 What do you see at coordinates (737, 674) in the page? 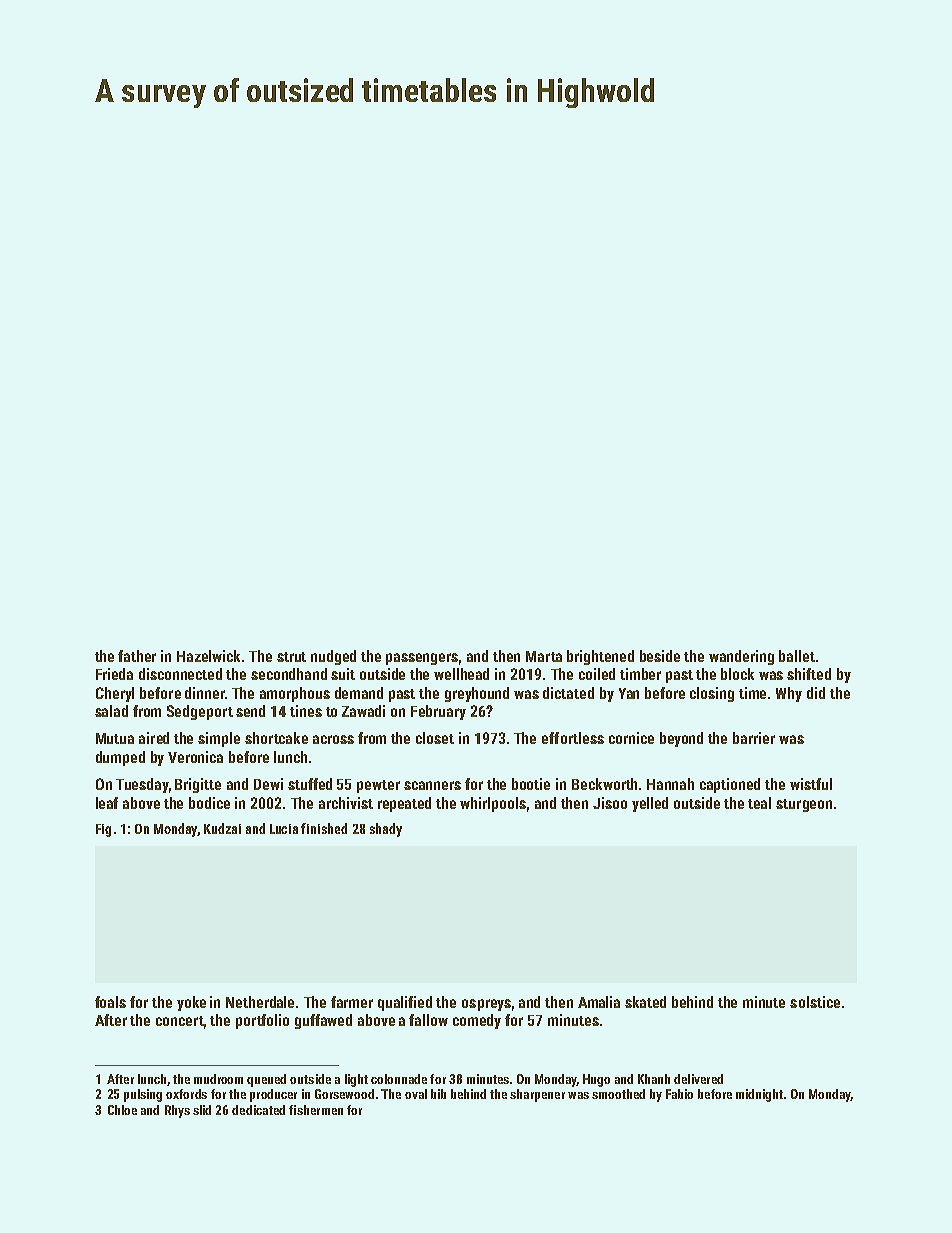
I see `block` at bounding box center [737, 674].
